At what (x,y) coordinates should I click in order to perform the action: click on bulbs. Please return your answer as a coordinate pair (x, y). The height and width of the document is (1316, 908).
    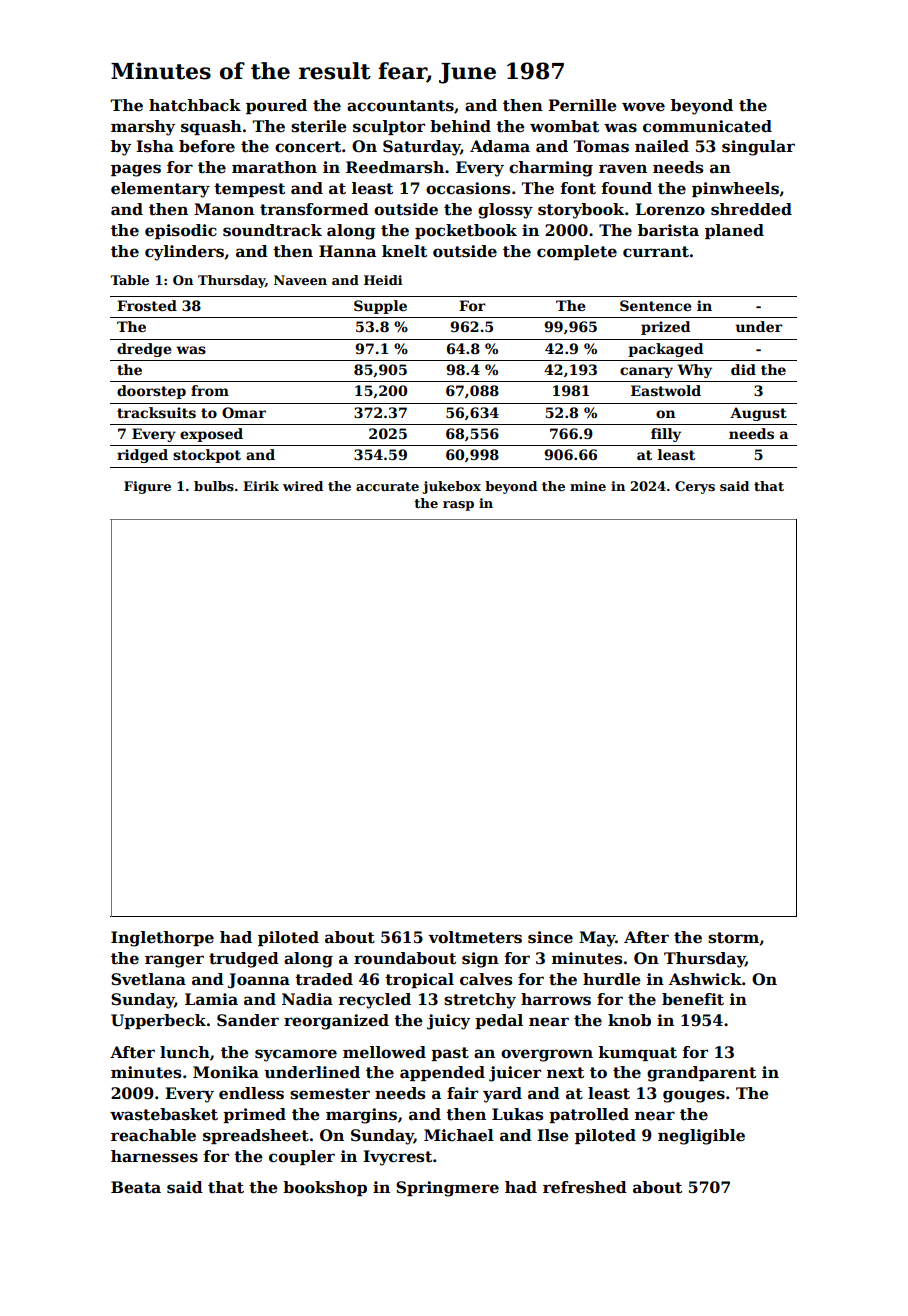
    Looking at the image, I should click on (214, 486).
